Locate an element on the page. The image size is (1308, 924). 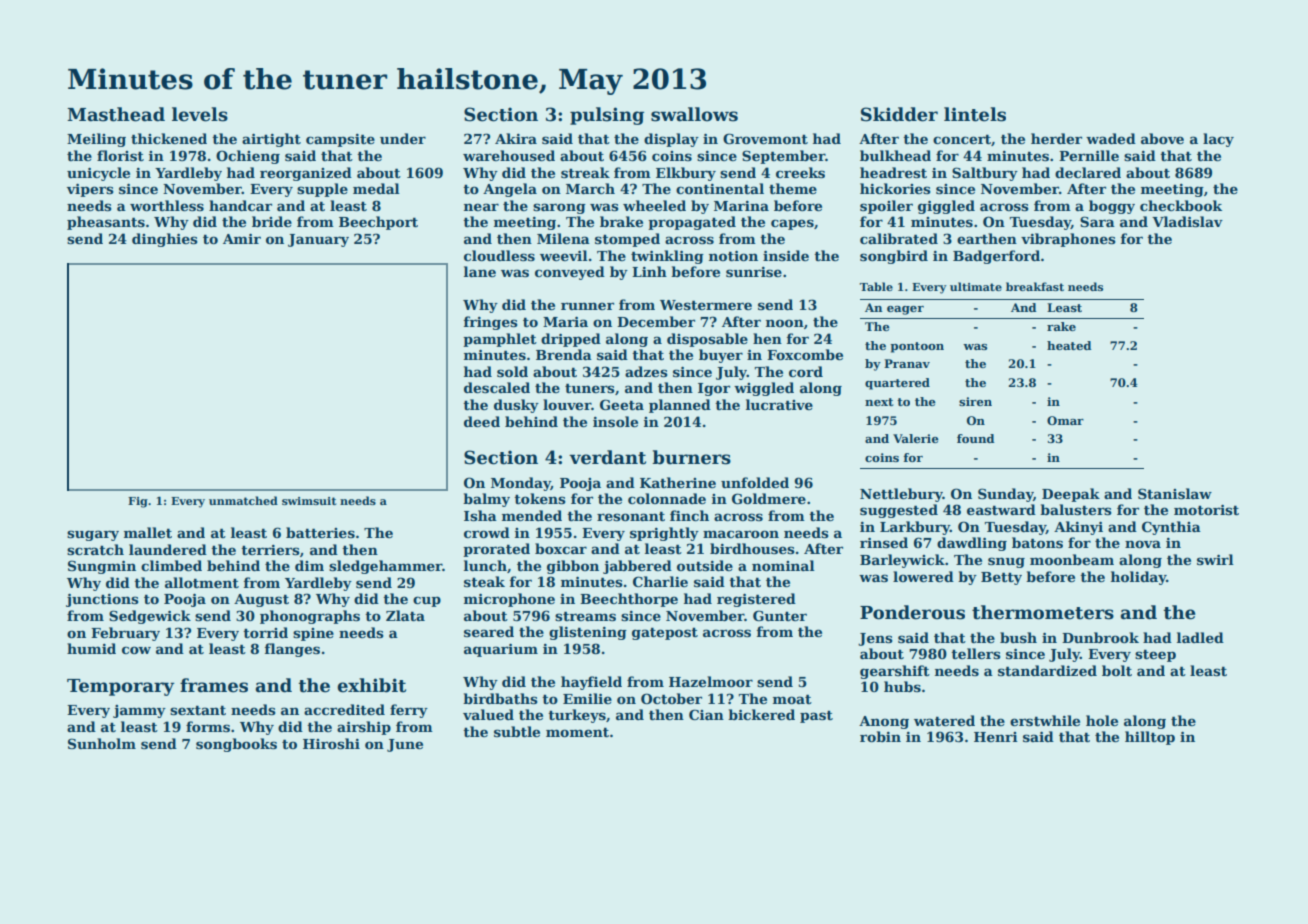
Ponderous is located at coordinates (912, 612).
